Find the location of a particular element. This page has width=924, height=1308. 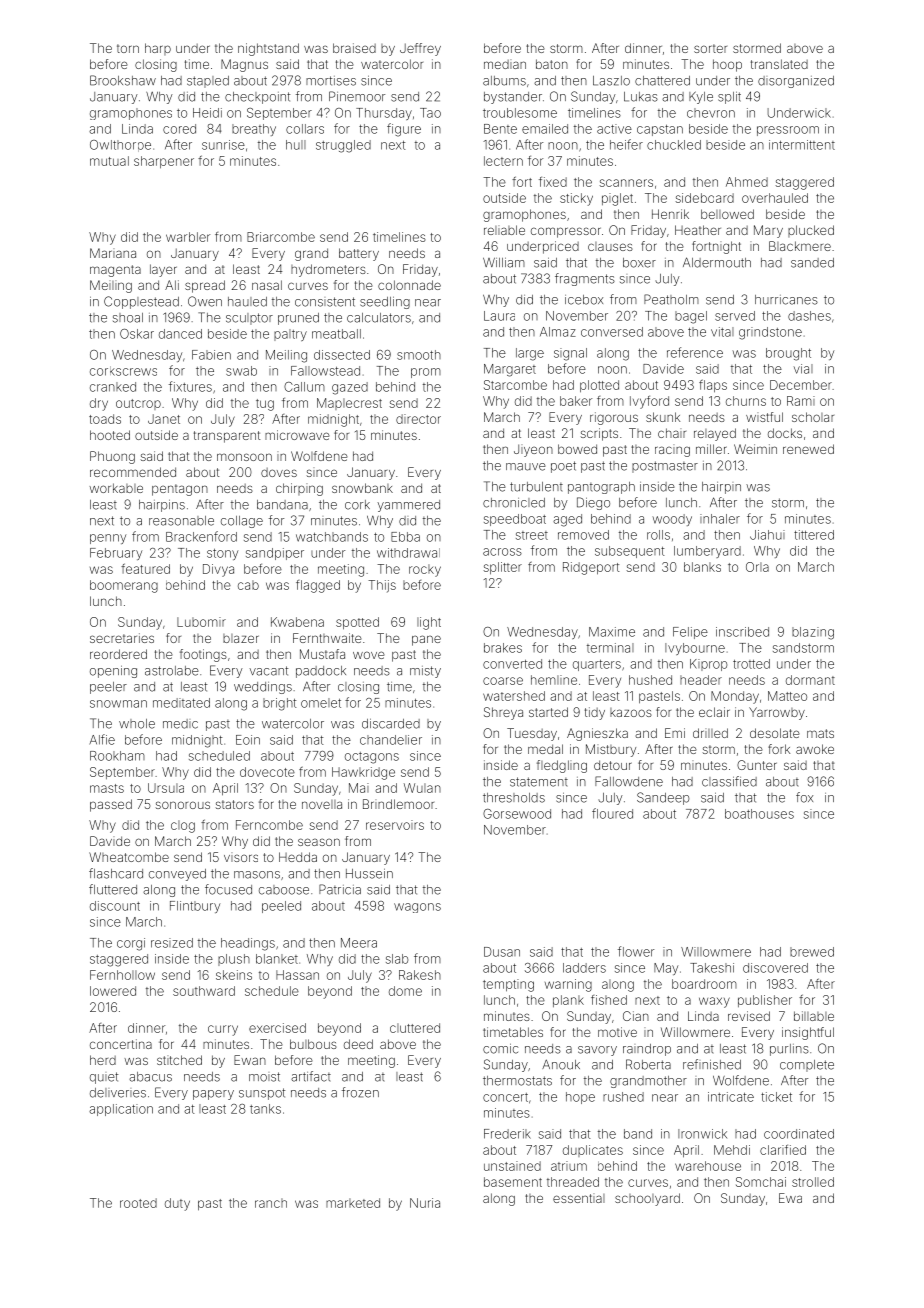

served is located at coordinates (735, 316).
